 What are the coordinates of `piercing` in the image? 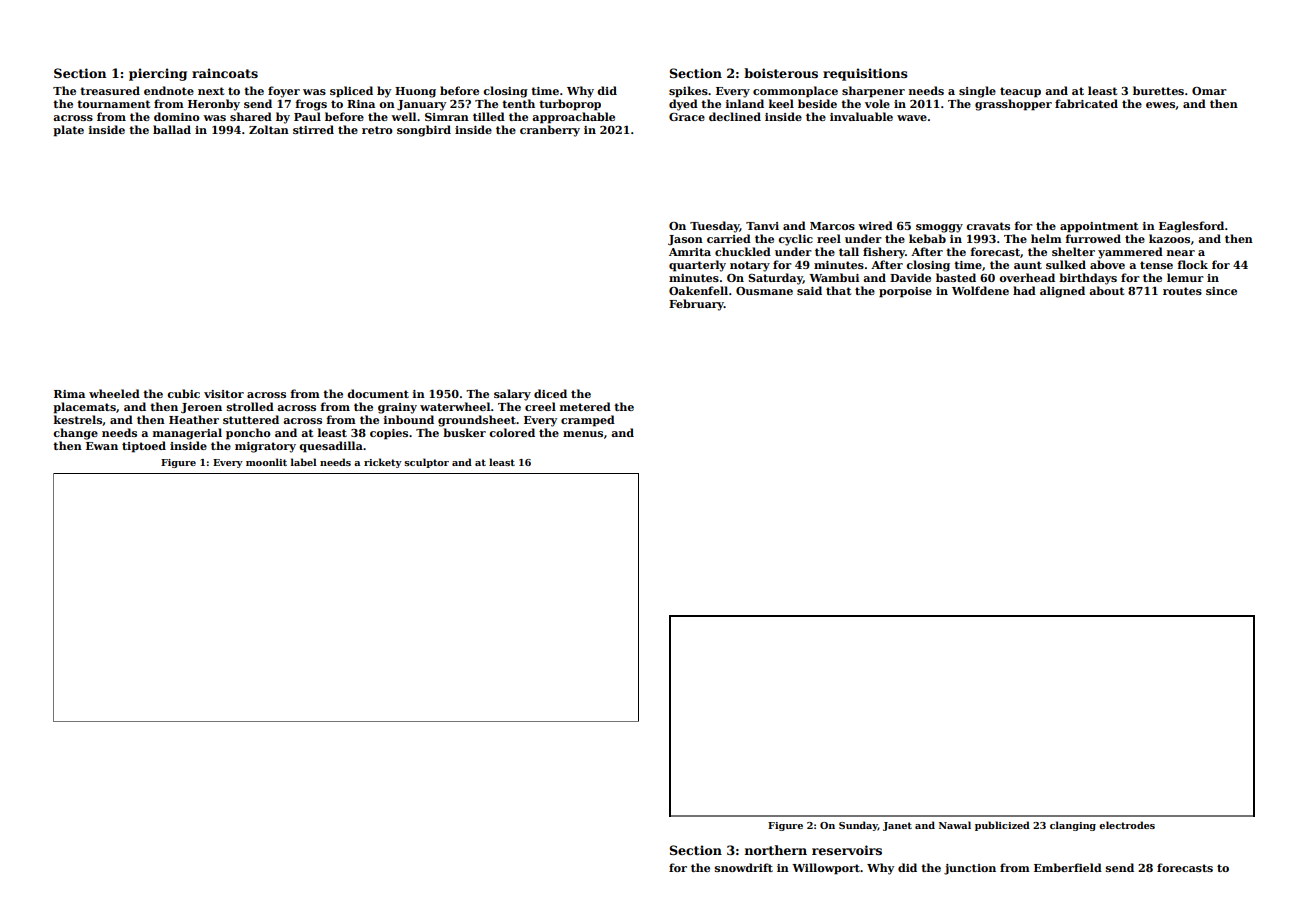 It's located at (158, 74).
